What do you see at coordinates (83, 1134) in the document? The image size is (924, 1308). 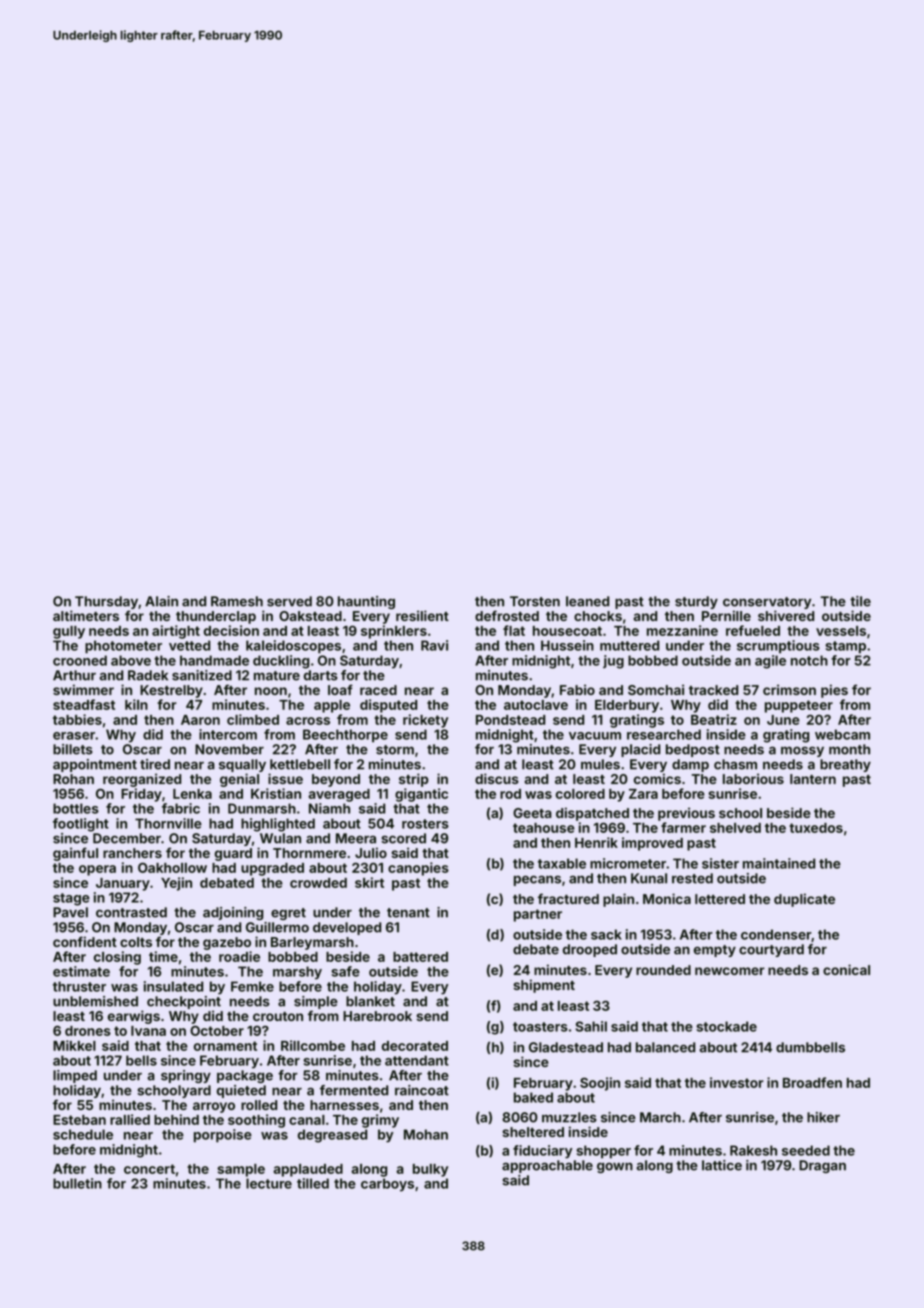 I see `schedule` at bounding box center [83, 1134].
